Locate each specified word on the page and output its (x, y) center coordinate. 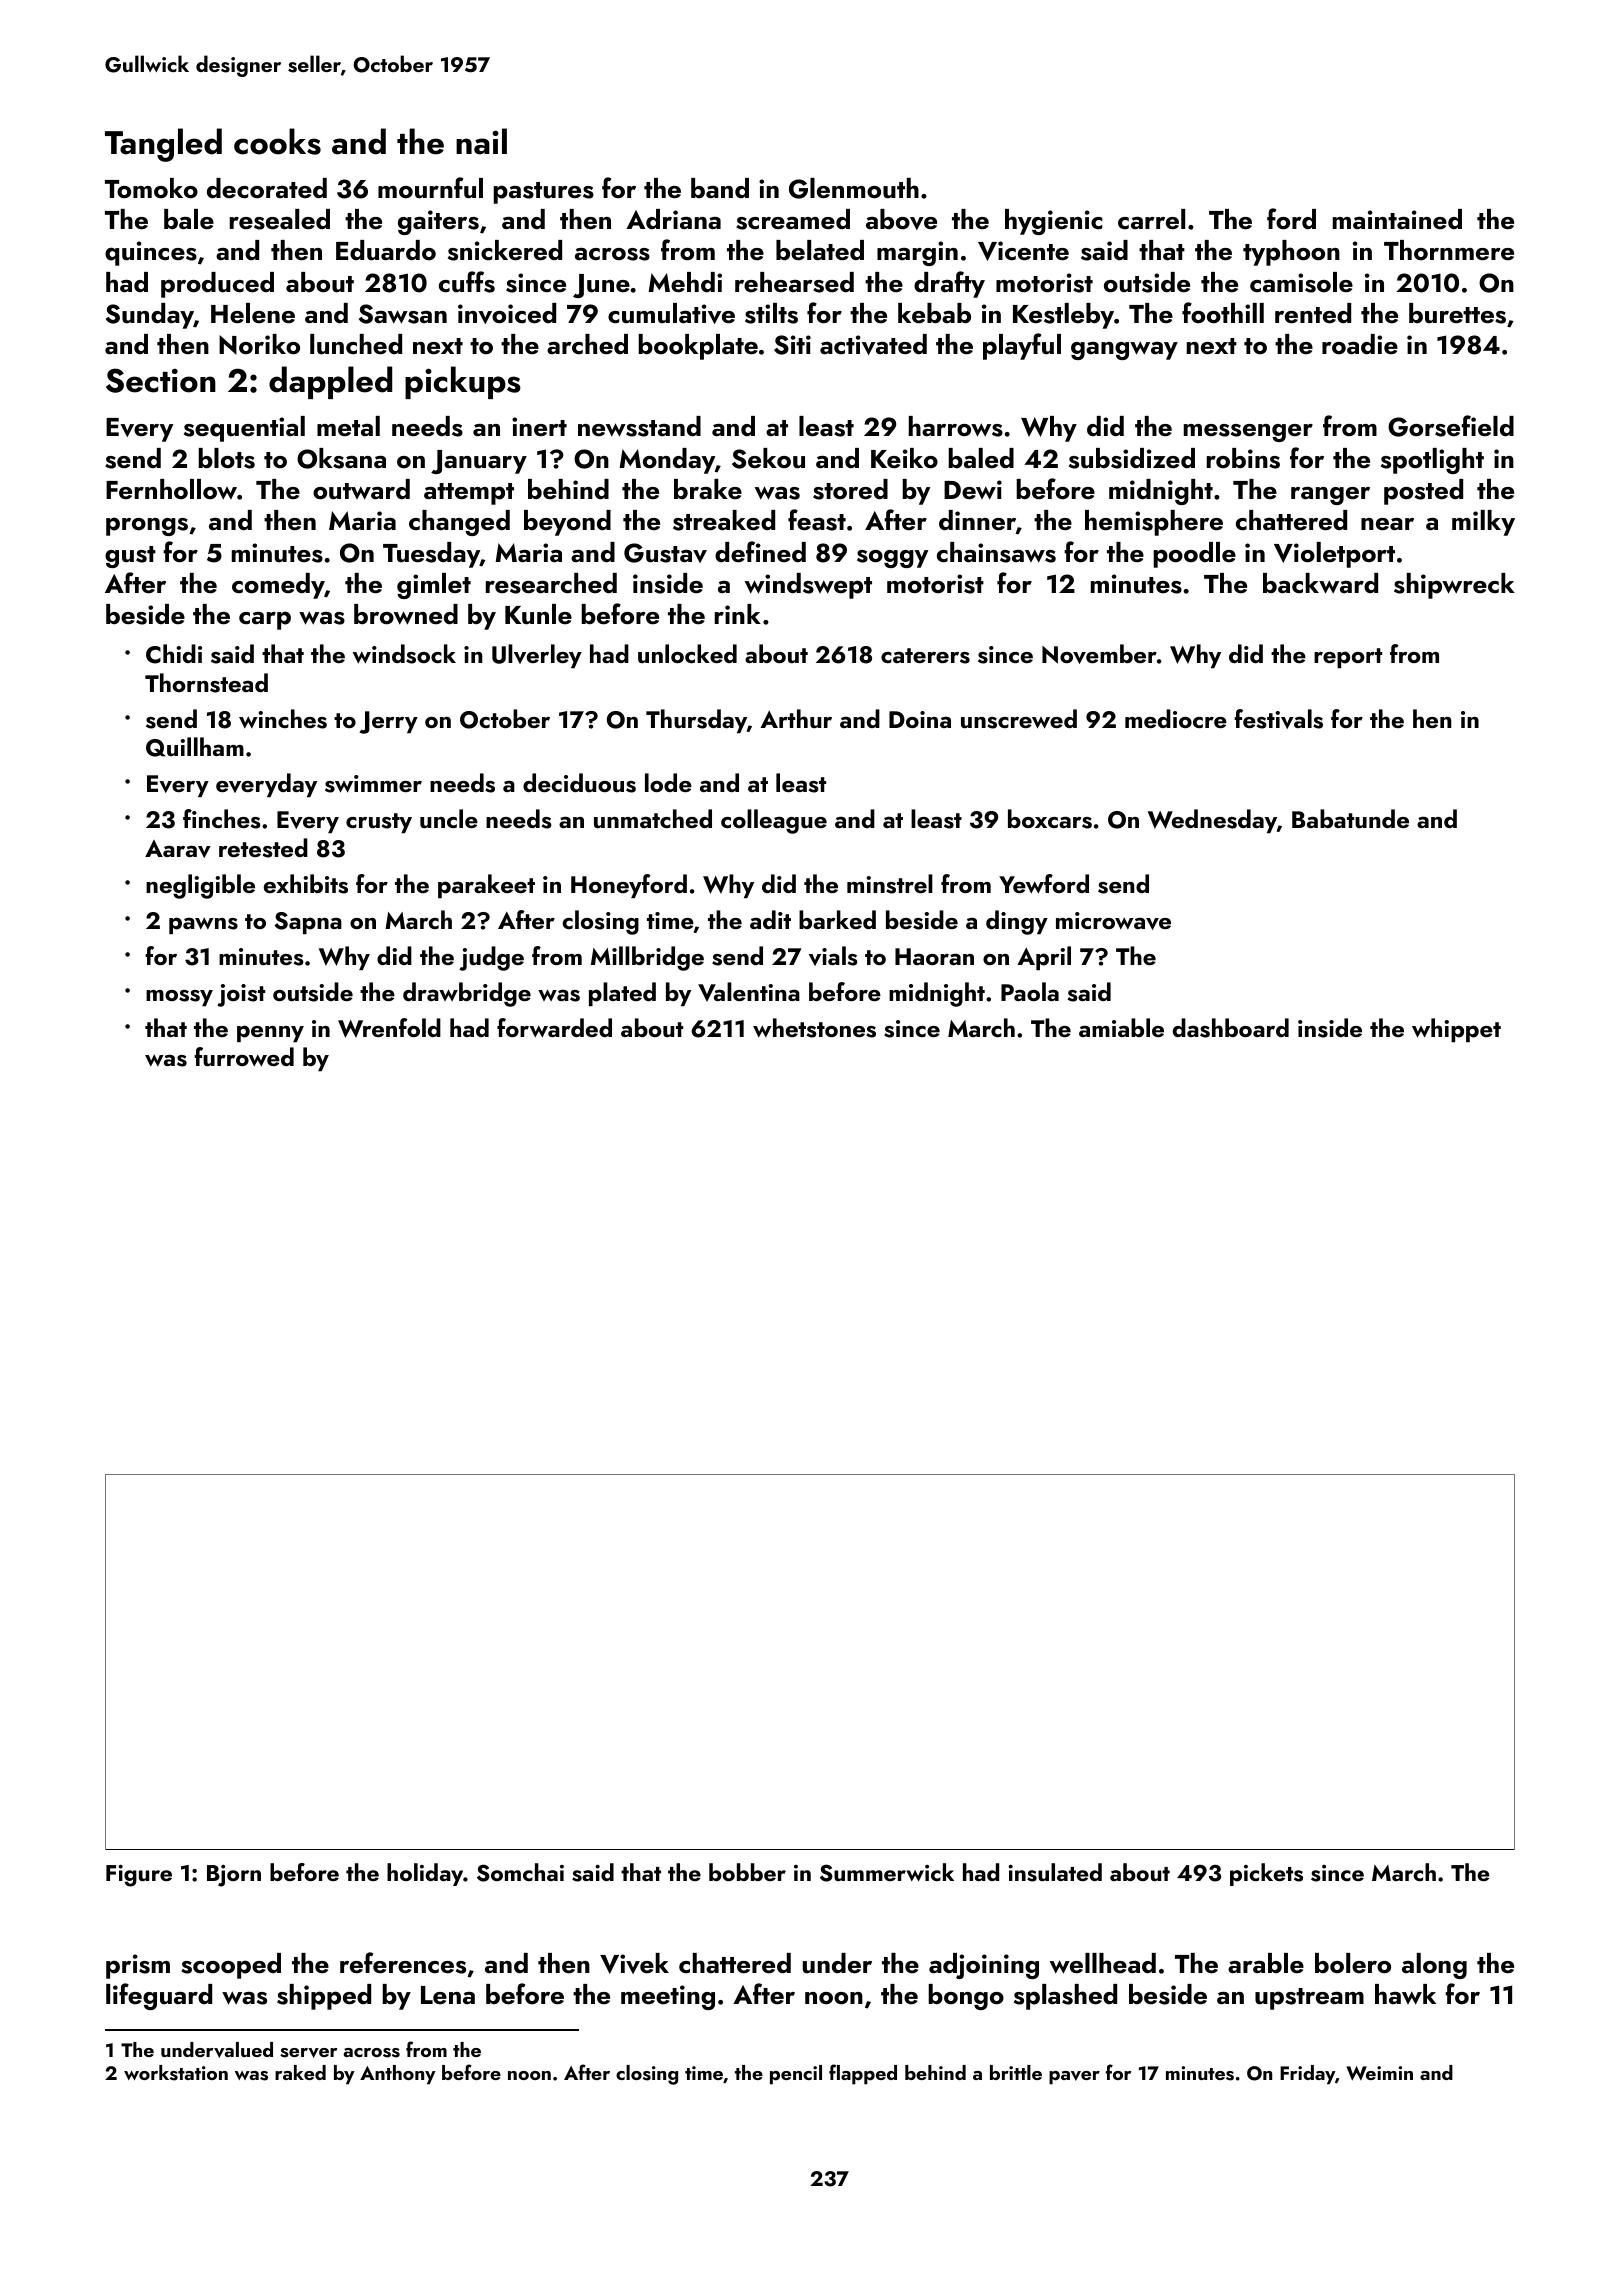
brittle (1016, 2072)
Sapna (308, 923)
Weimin (1379, 2073)
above (901, 219)
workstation (176, 2073)
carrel (1151, 219)
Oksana (341, 458)
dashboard (1231, 1028)
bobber (747, 1872)
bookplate (698, 347)
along (1434, 1966)
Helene (253, 313)
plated (622, 994)
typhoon (1291, 253)
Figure (139, 1876)
